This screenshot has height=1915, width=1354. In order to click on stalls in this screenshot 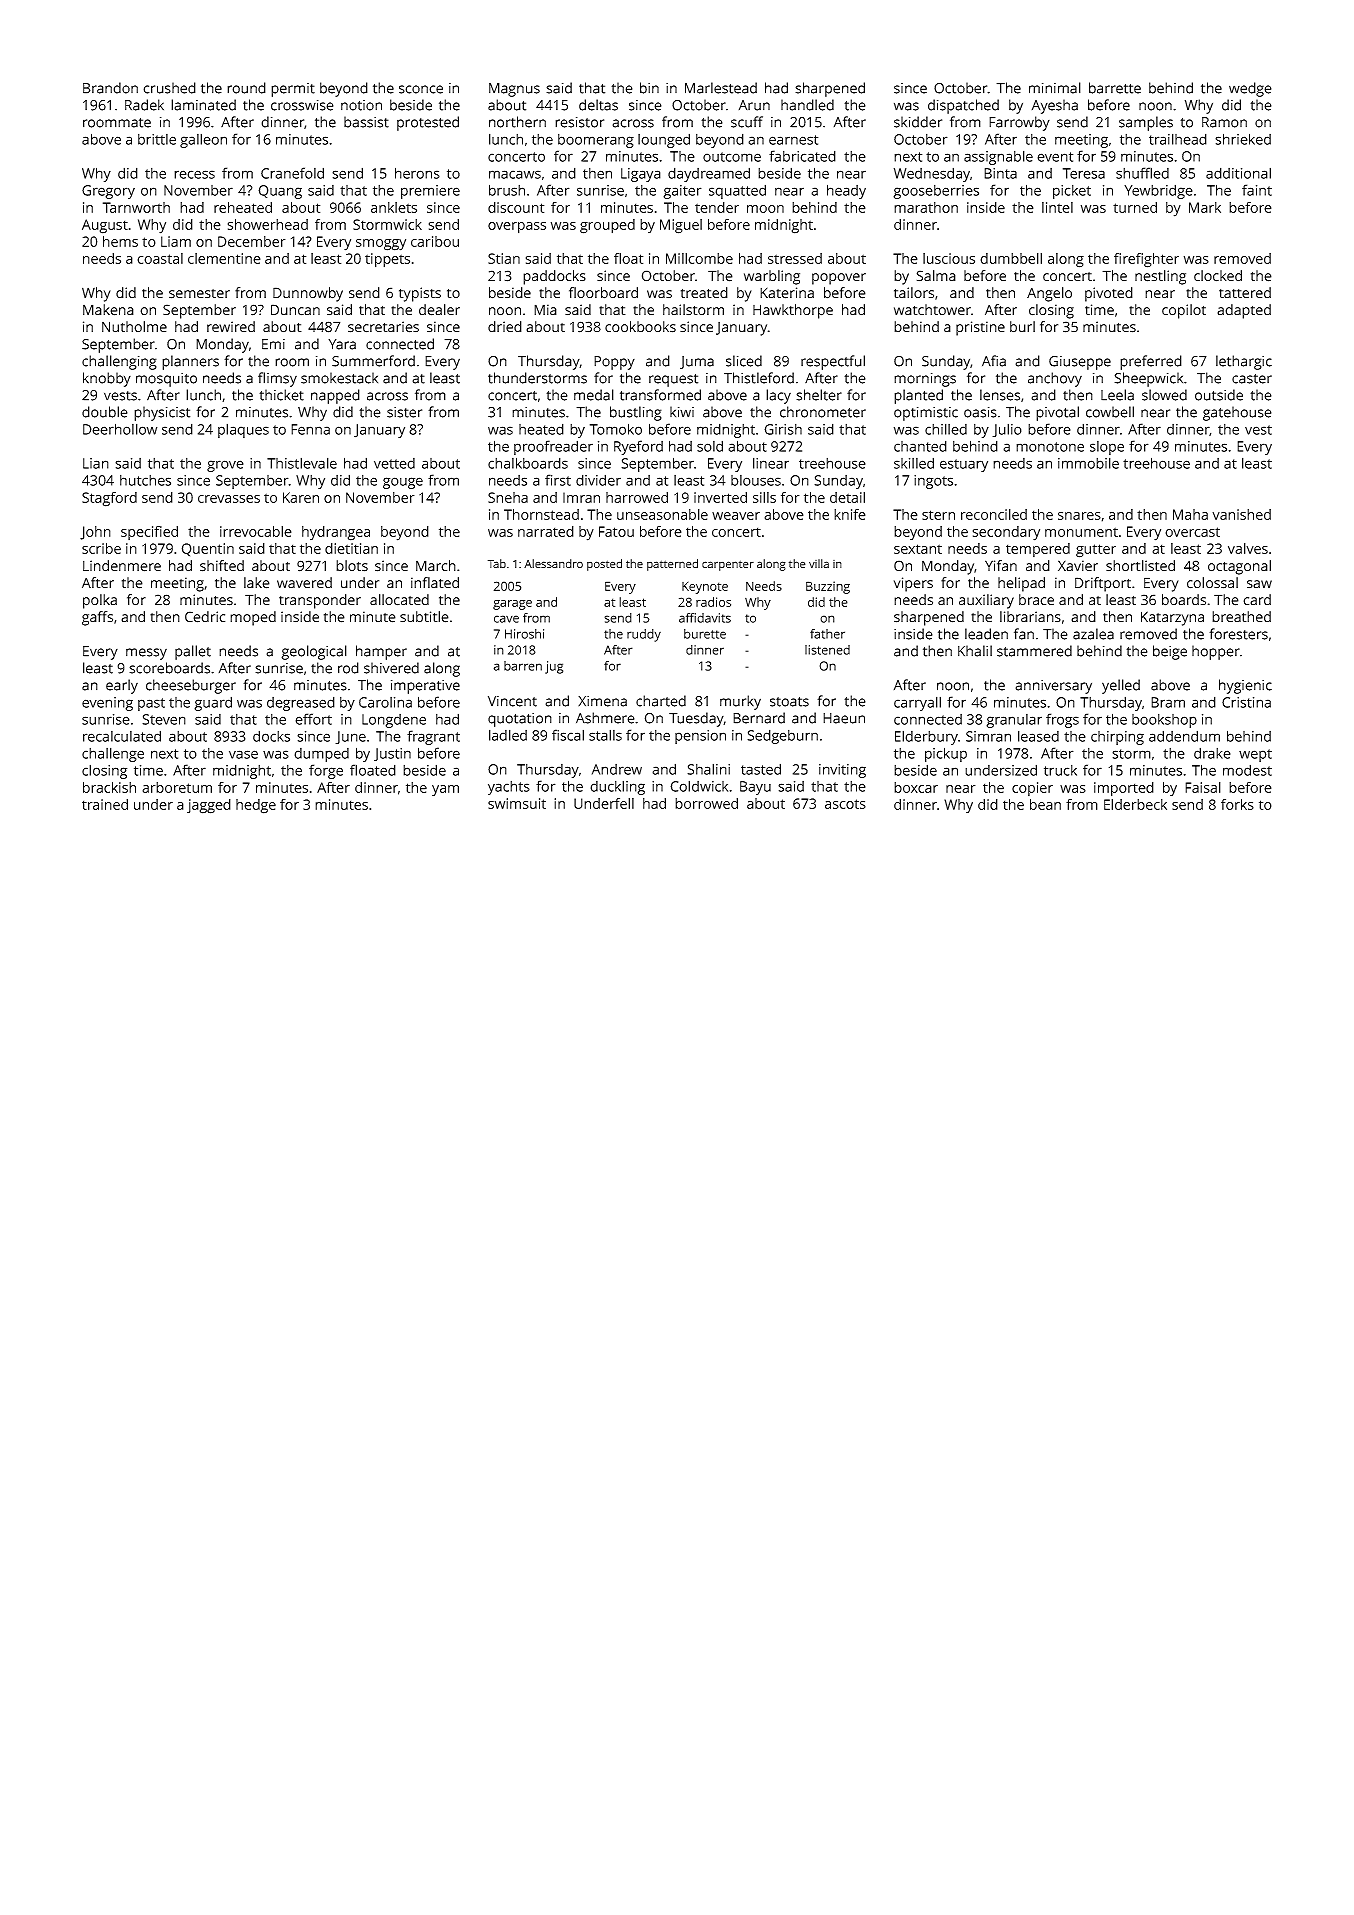, I will do `click(605, 735)`.
